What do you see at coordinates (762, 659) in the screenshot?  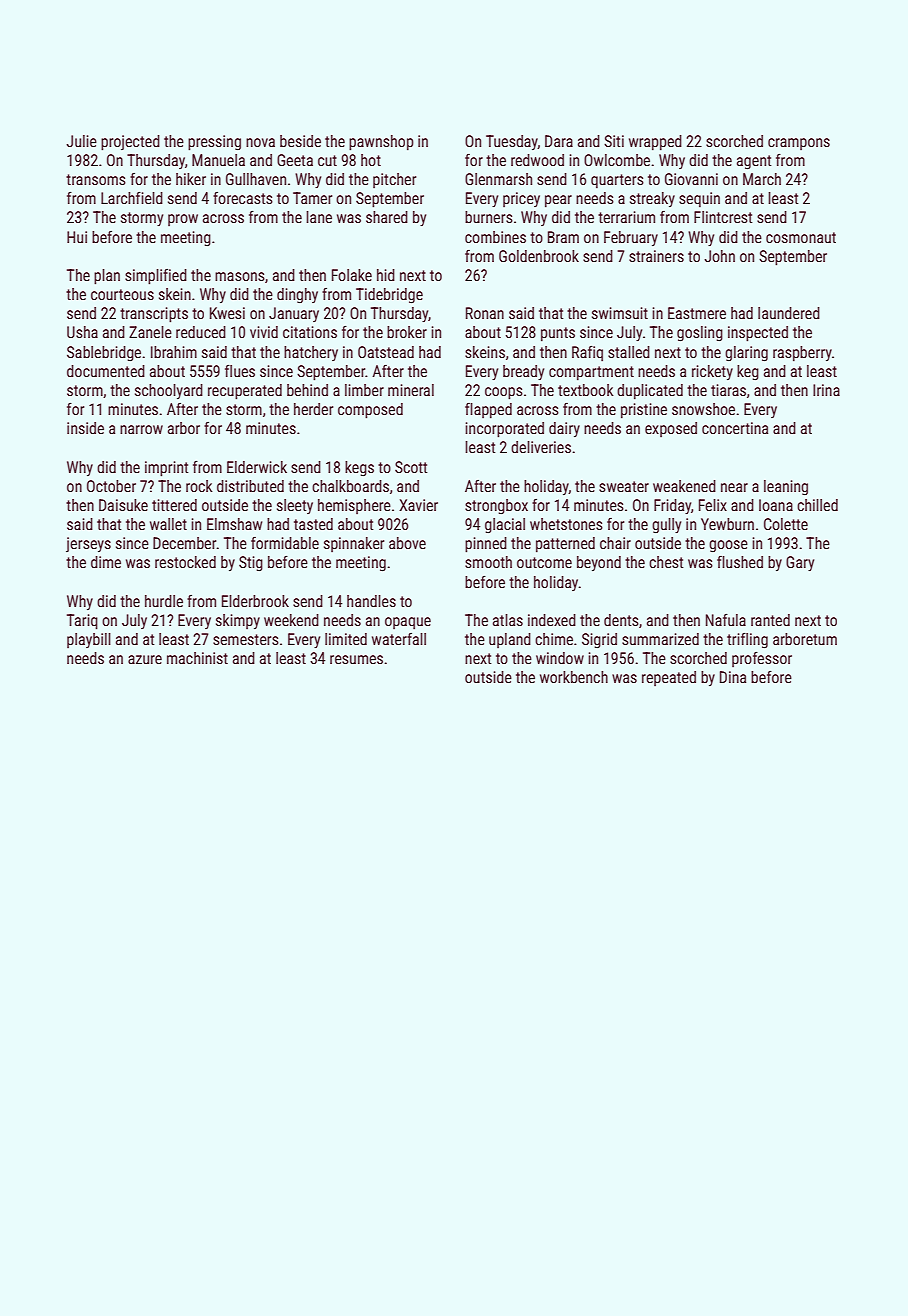 I see `professor` at bounding box center [762, 659].
